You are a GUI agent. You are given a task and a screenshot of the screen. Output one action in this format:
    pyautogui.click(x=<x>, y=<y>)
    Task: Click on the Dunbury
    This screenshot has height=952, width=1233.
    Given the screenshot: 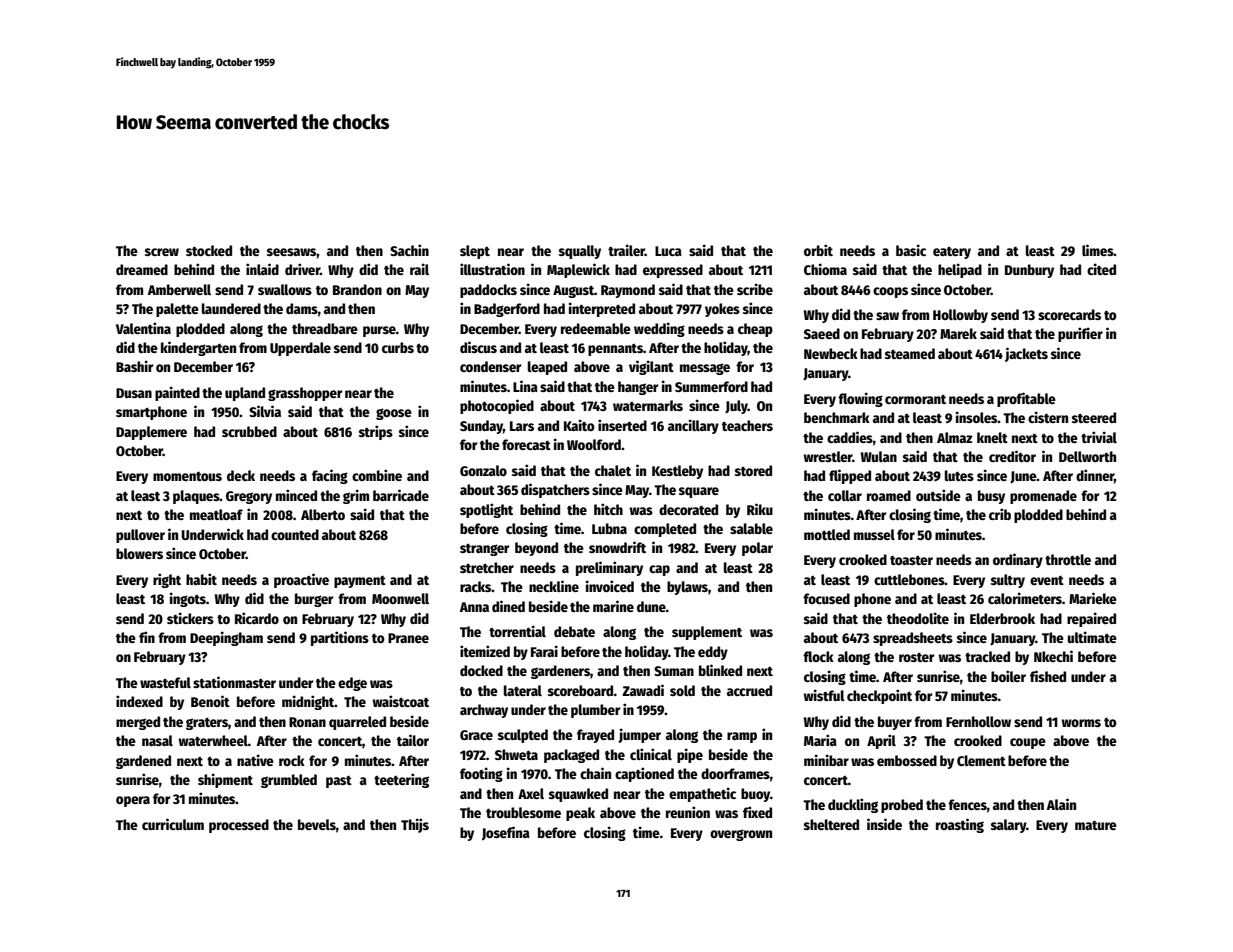 What is the action you would take?
    pyautogui.click(x=1029, y=271)
